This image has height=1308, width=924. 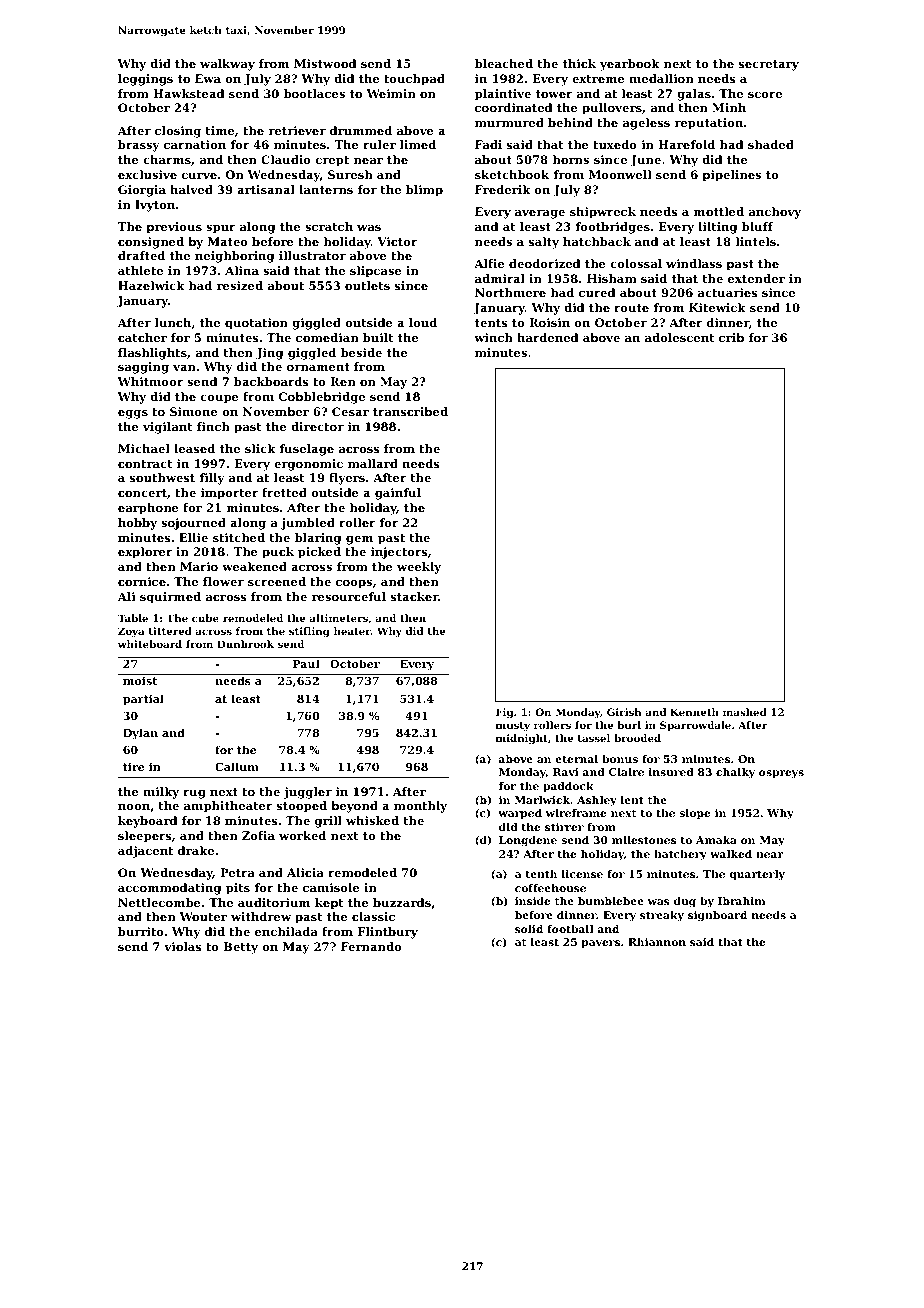 I want to click on colossal, so click(x=636, y=263).
